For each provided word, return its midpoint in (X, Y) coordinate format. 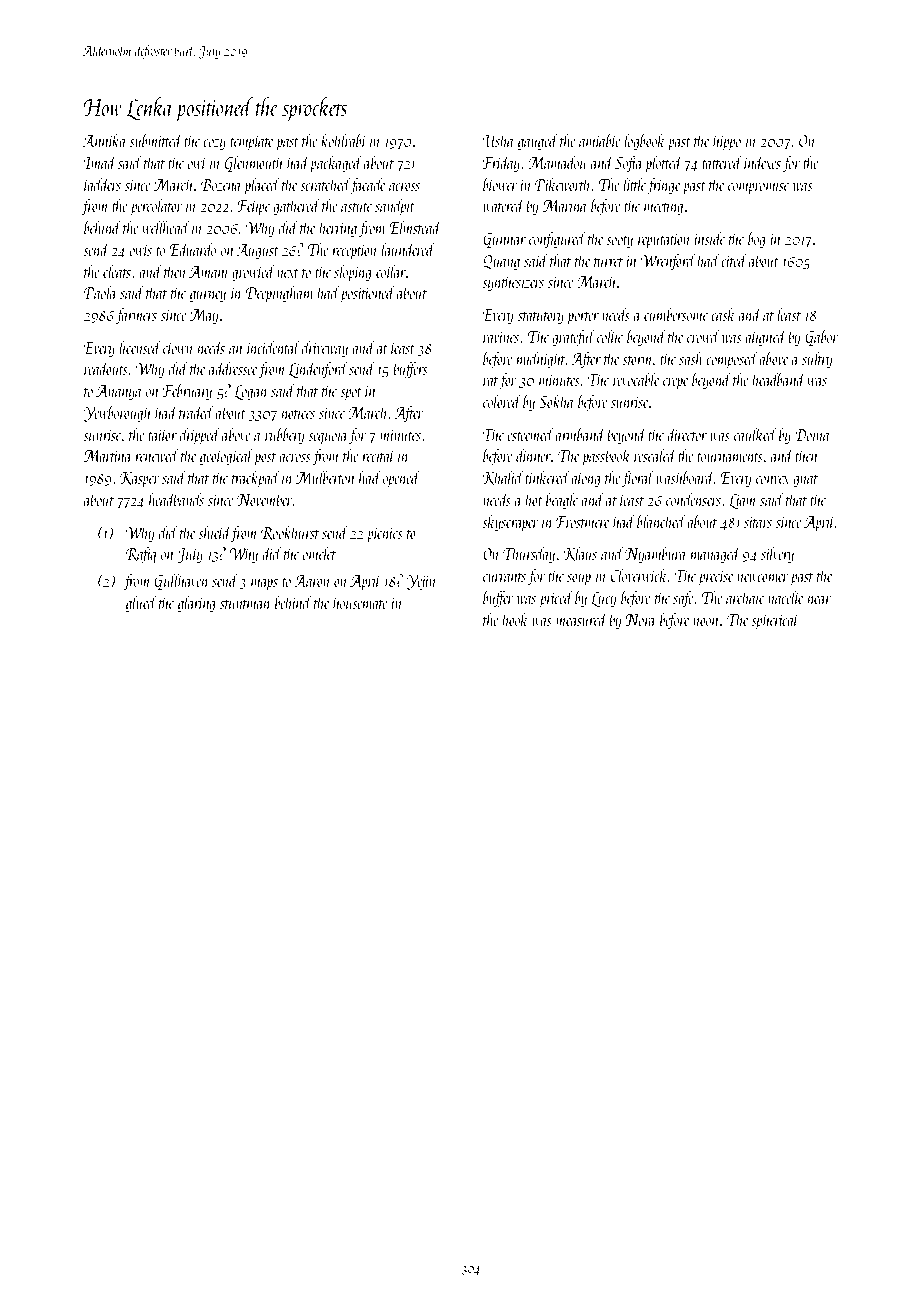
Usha (498, 140)
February (187, 392)
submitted (156, 140)
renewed (157, 455)
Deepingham (279, 294)
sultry (817, 360)
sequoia (327, 437)
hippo (727, 142)
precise (715, 578)
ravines (501, 337)
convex (773, 480)
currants (504, 577)
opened (401, 479)
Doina (812, 435)
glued (141, 604)
